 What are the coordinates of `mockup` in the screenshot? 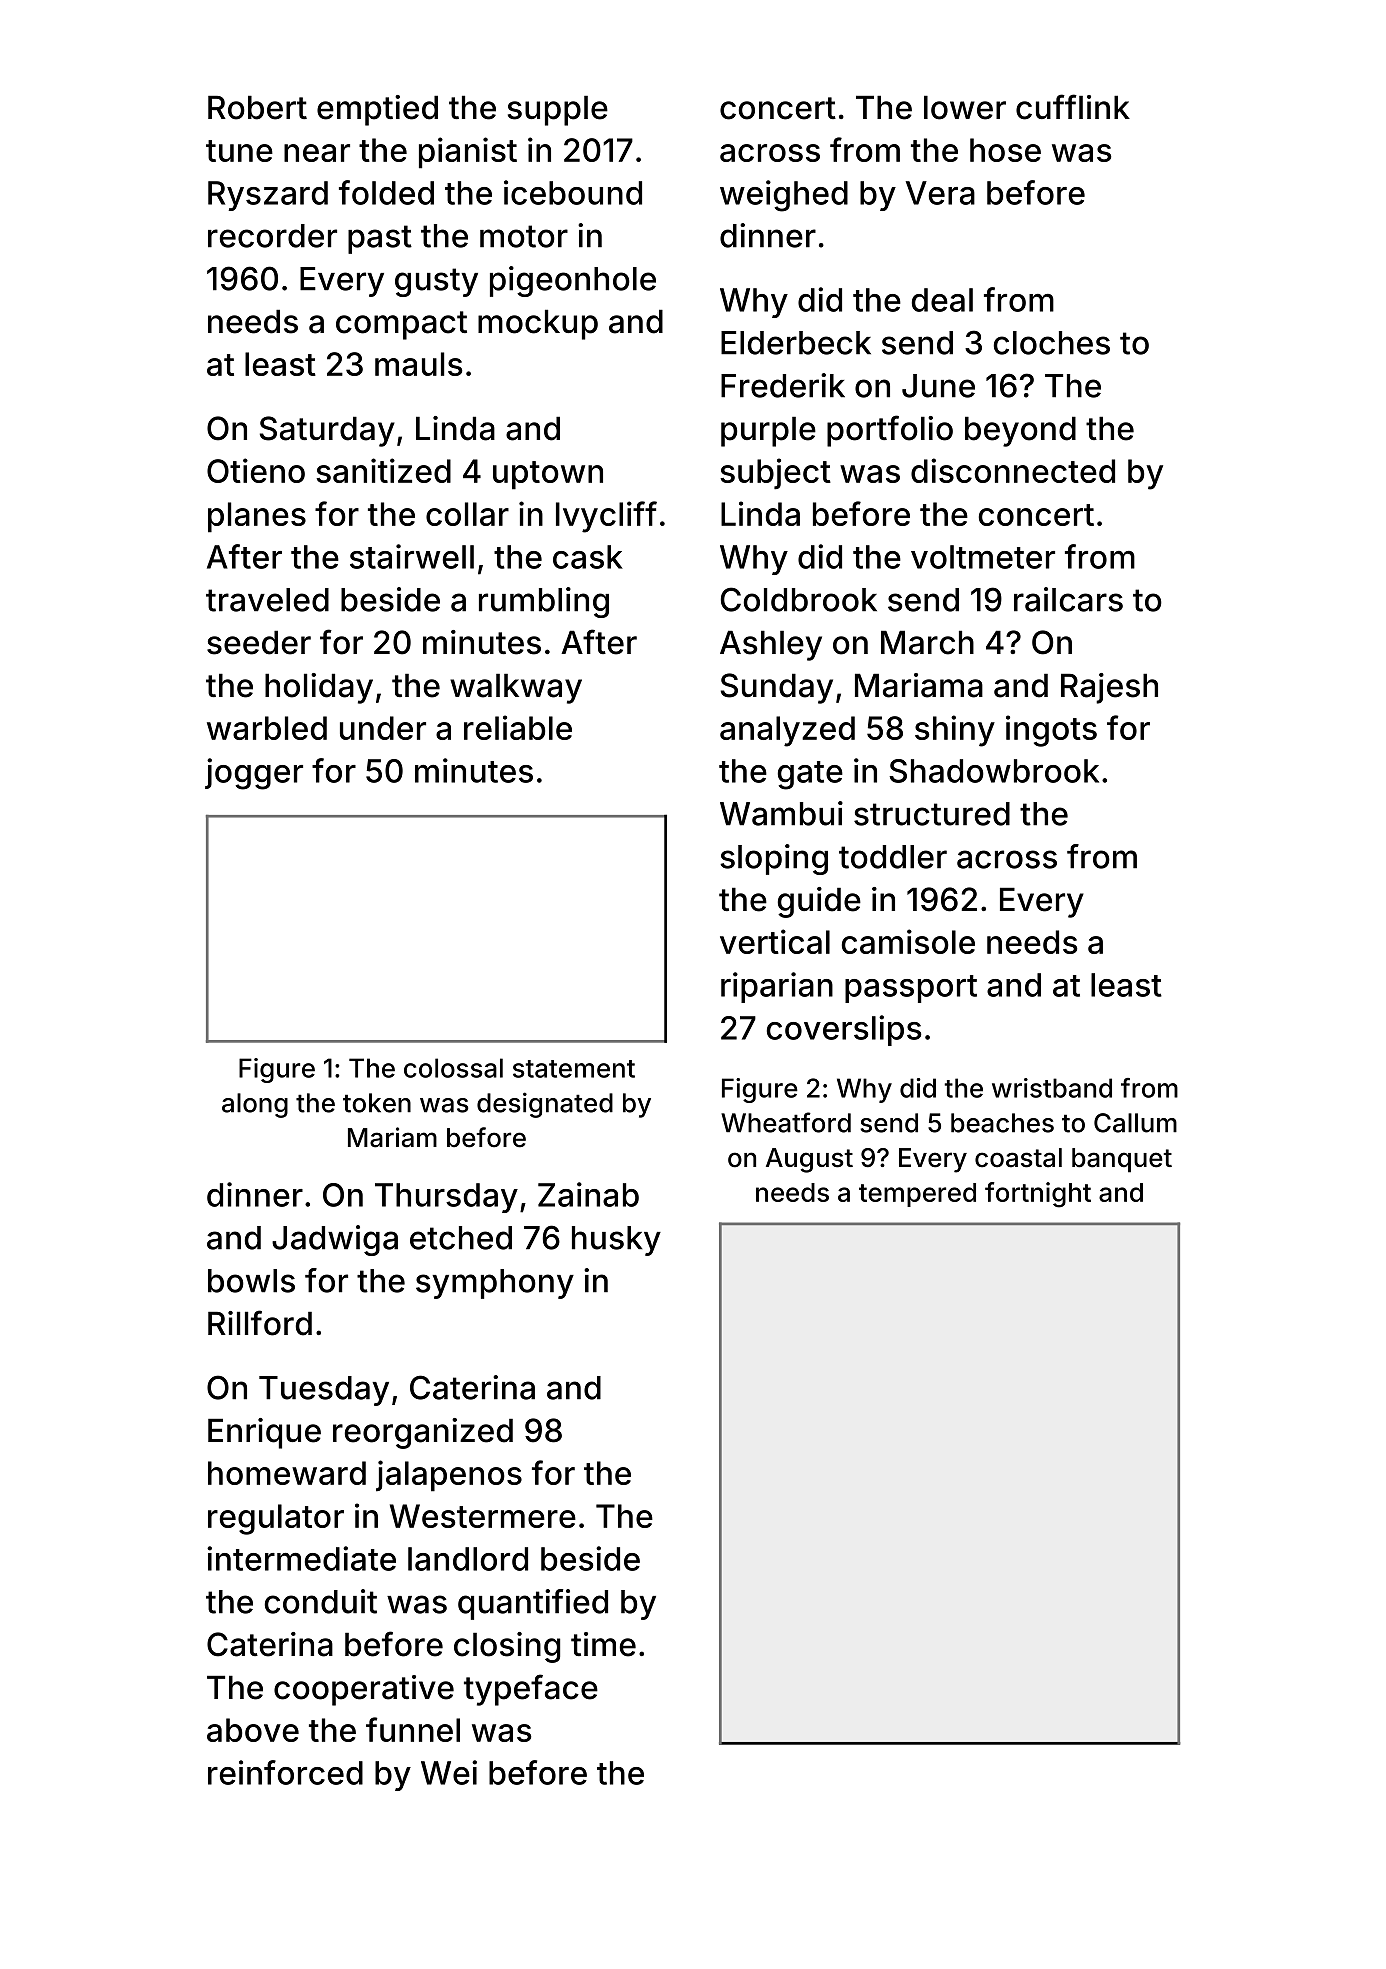 It's located at (538, 324).
